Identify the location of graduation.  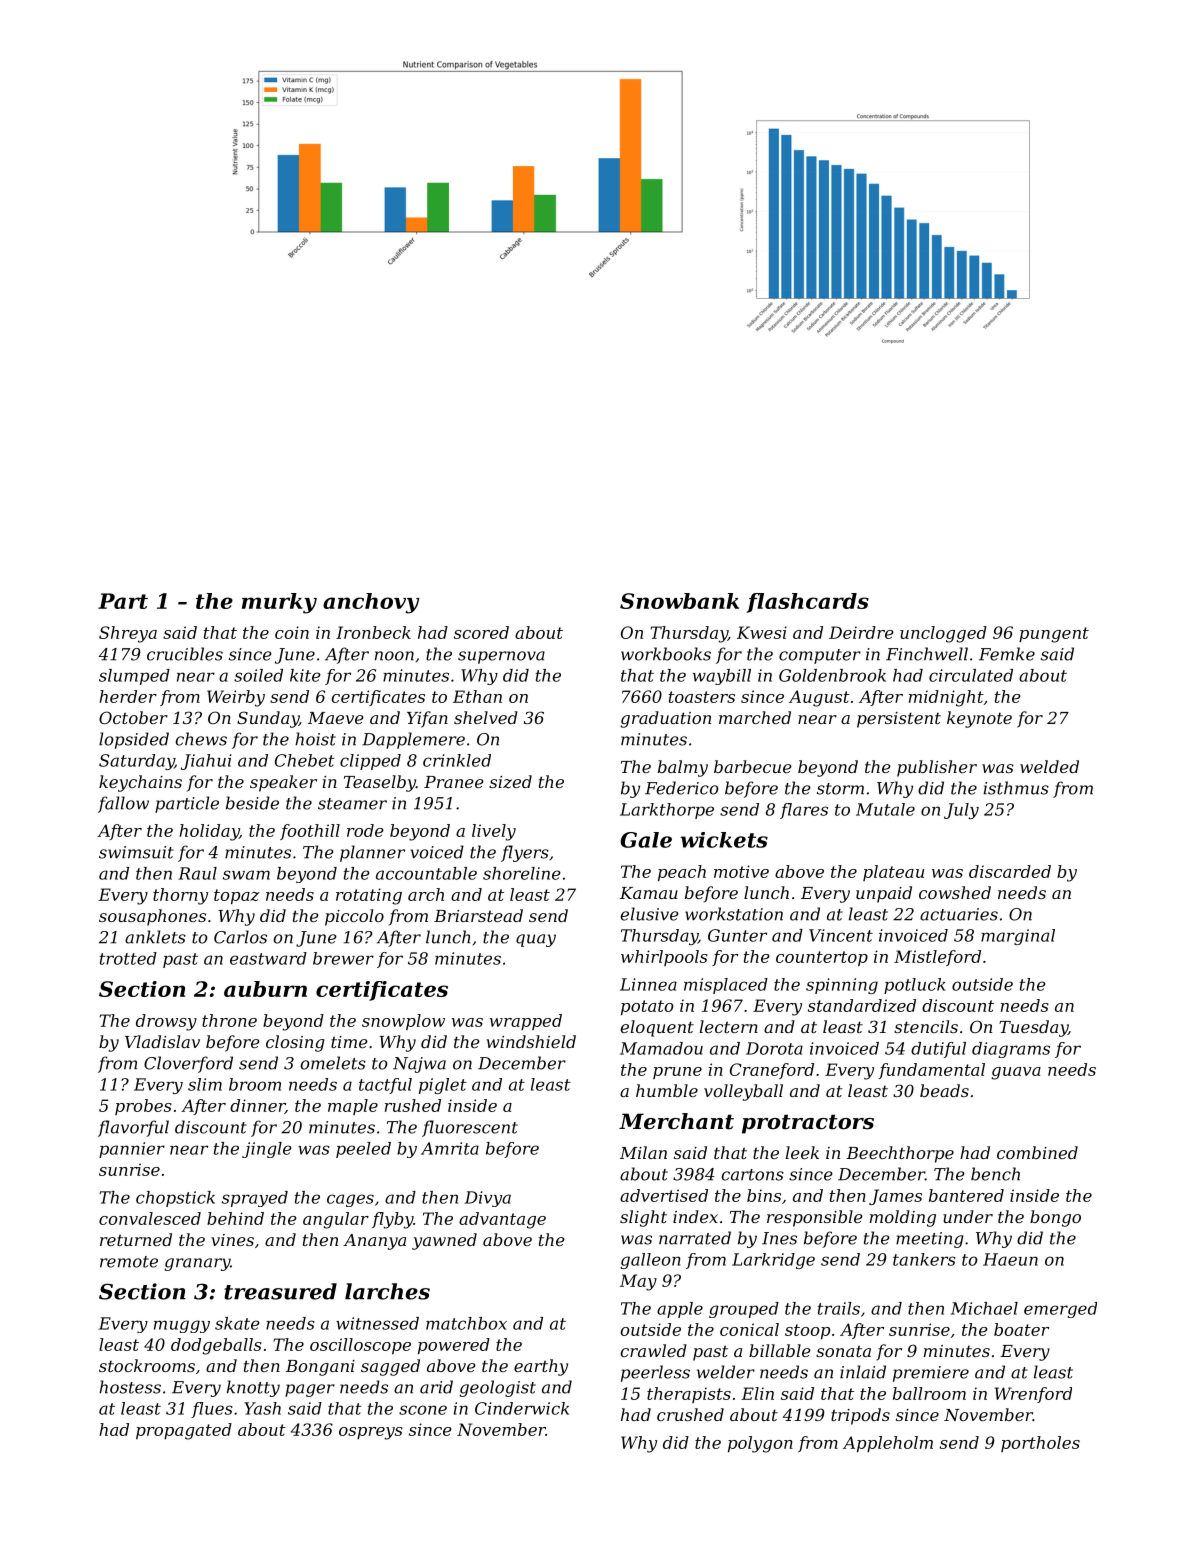
(665, 719).
